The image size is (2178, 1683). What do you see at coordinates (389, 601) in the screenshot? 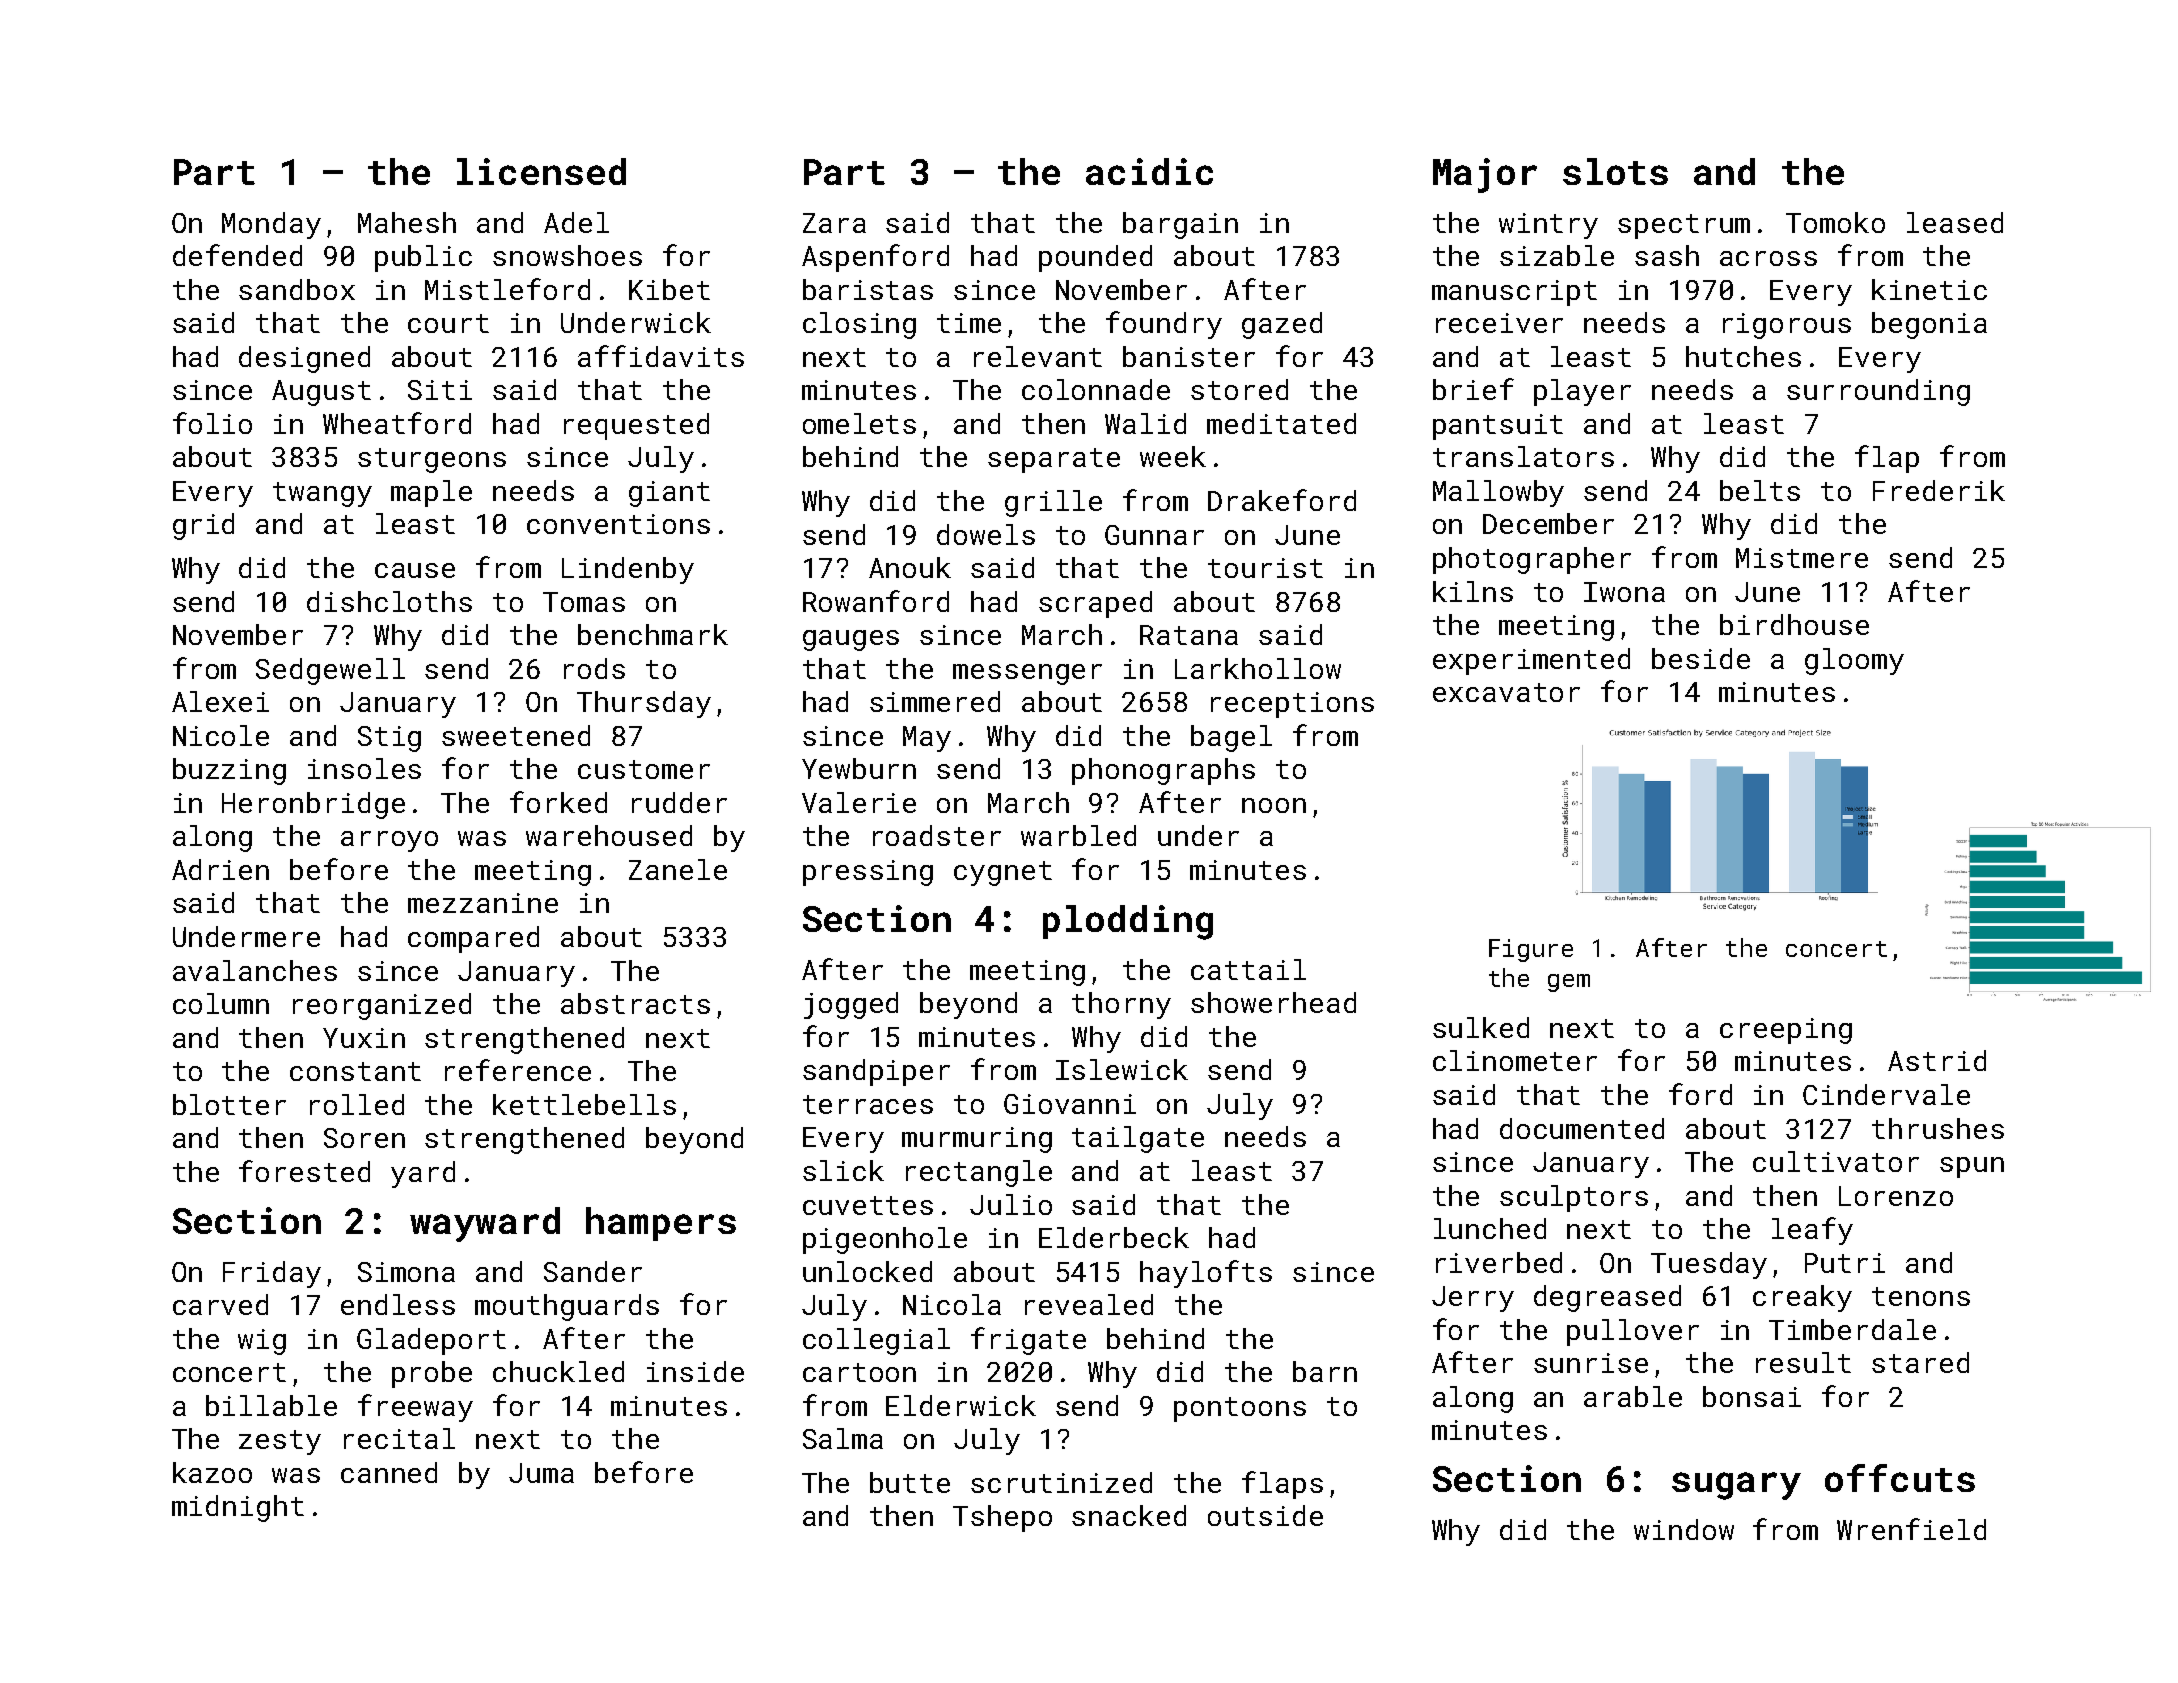
I see `dishcloths` at bounding box center [389, 601].
